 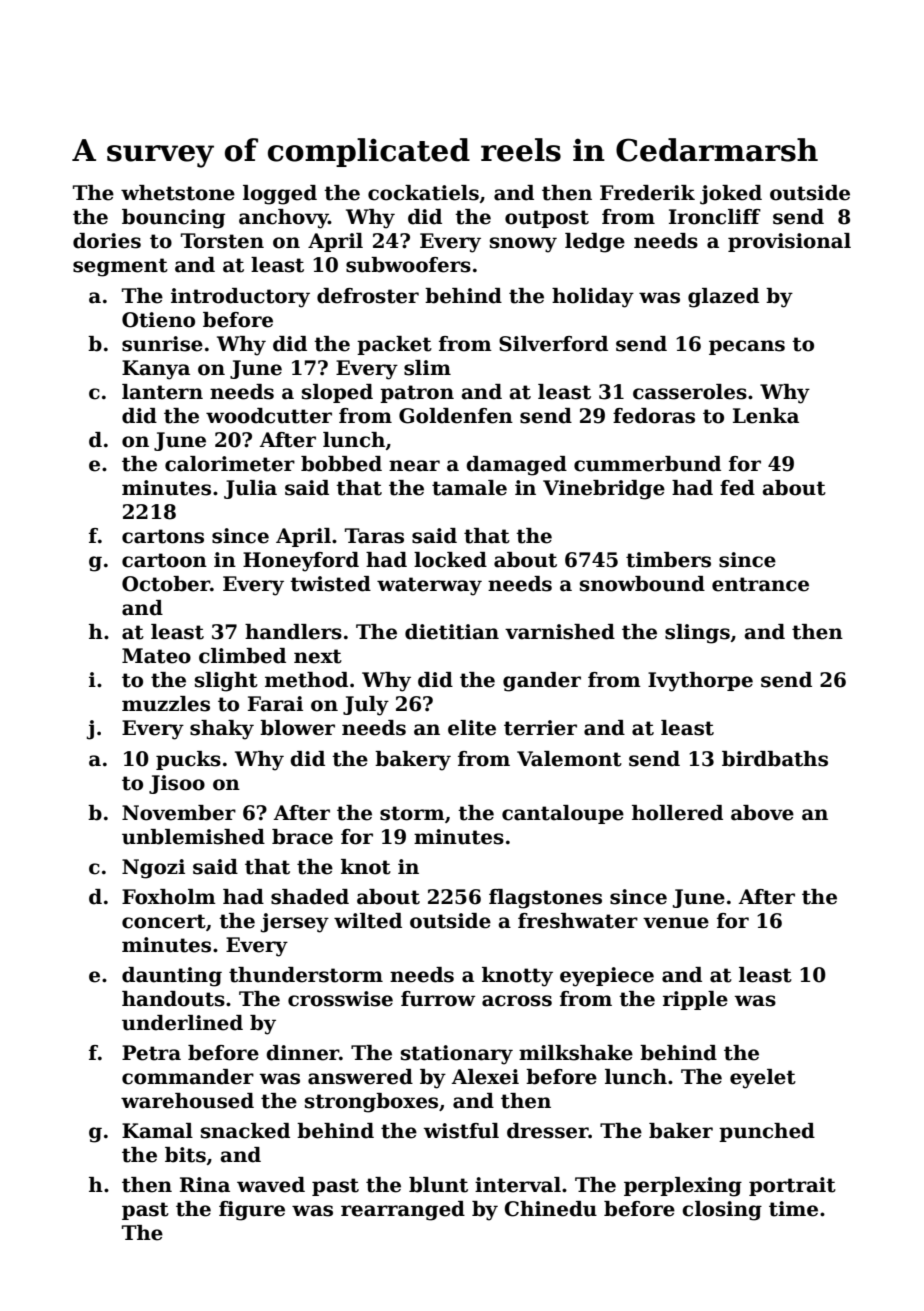 I want to click on bouncing, so click(x=173, y=219).
